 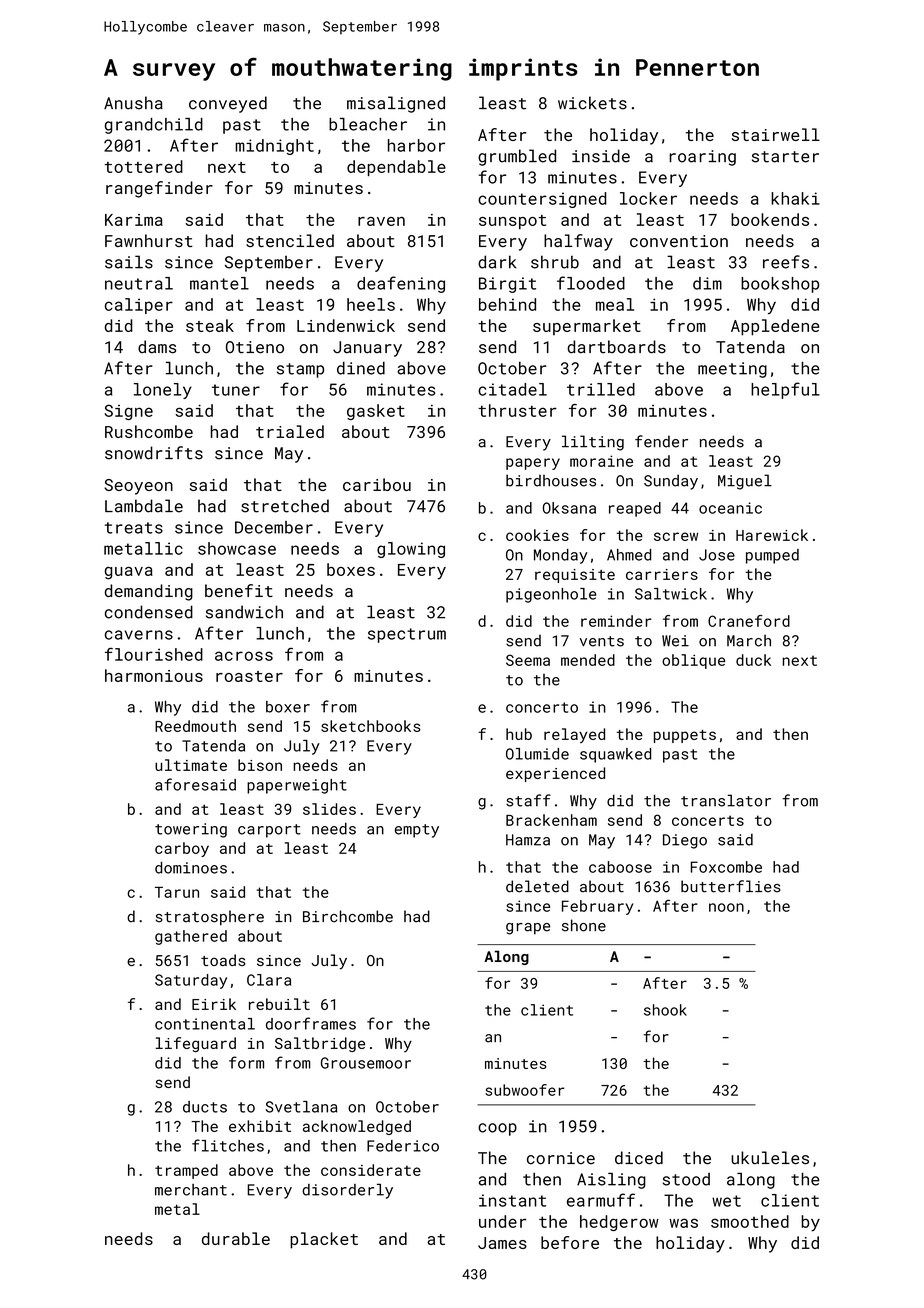 What do you see at coordinates (191, 1190) in the image?
I see `merchant` at bounding box center [191, 1190].
